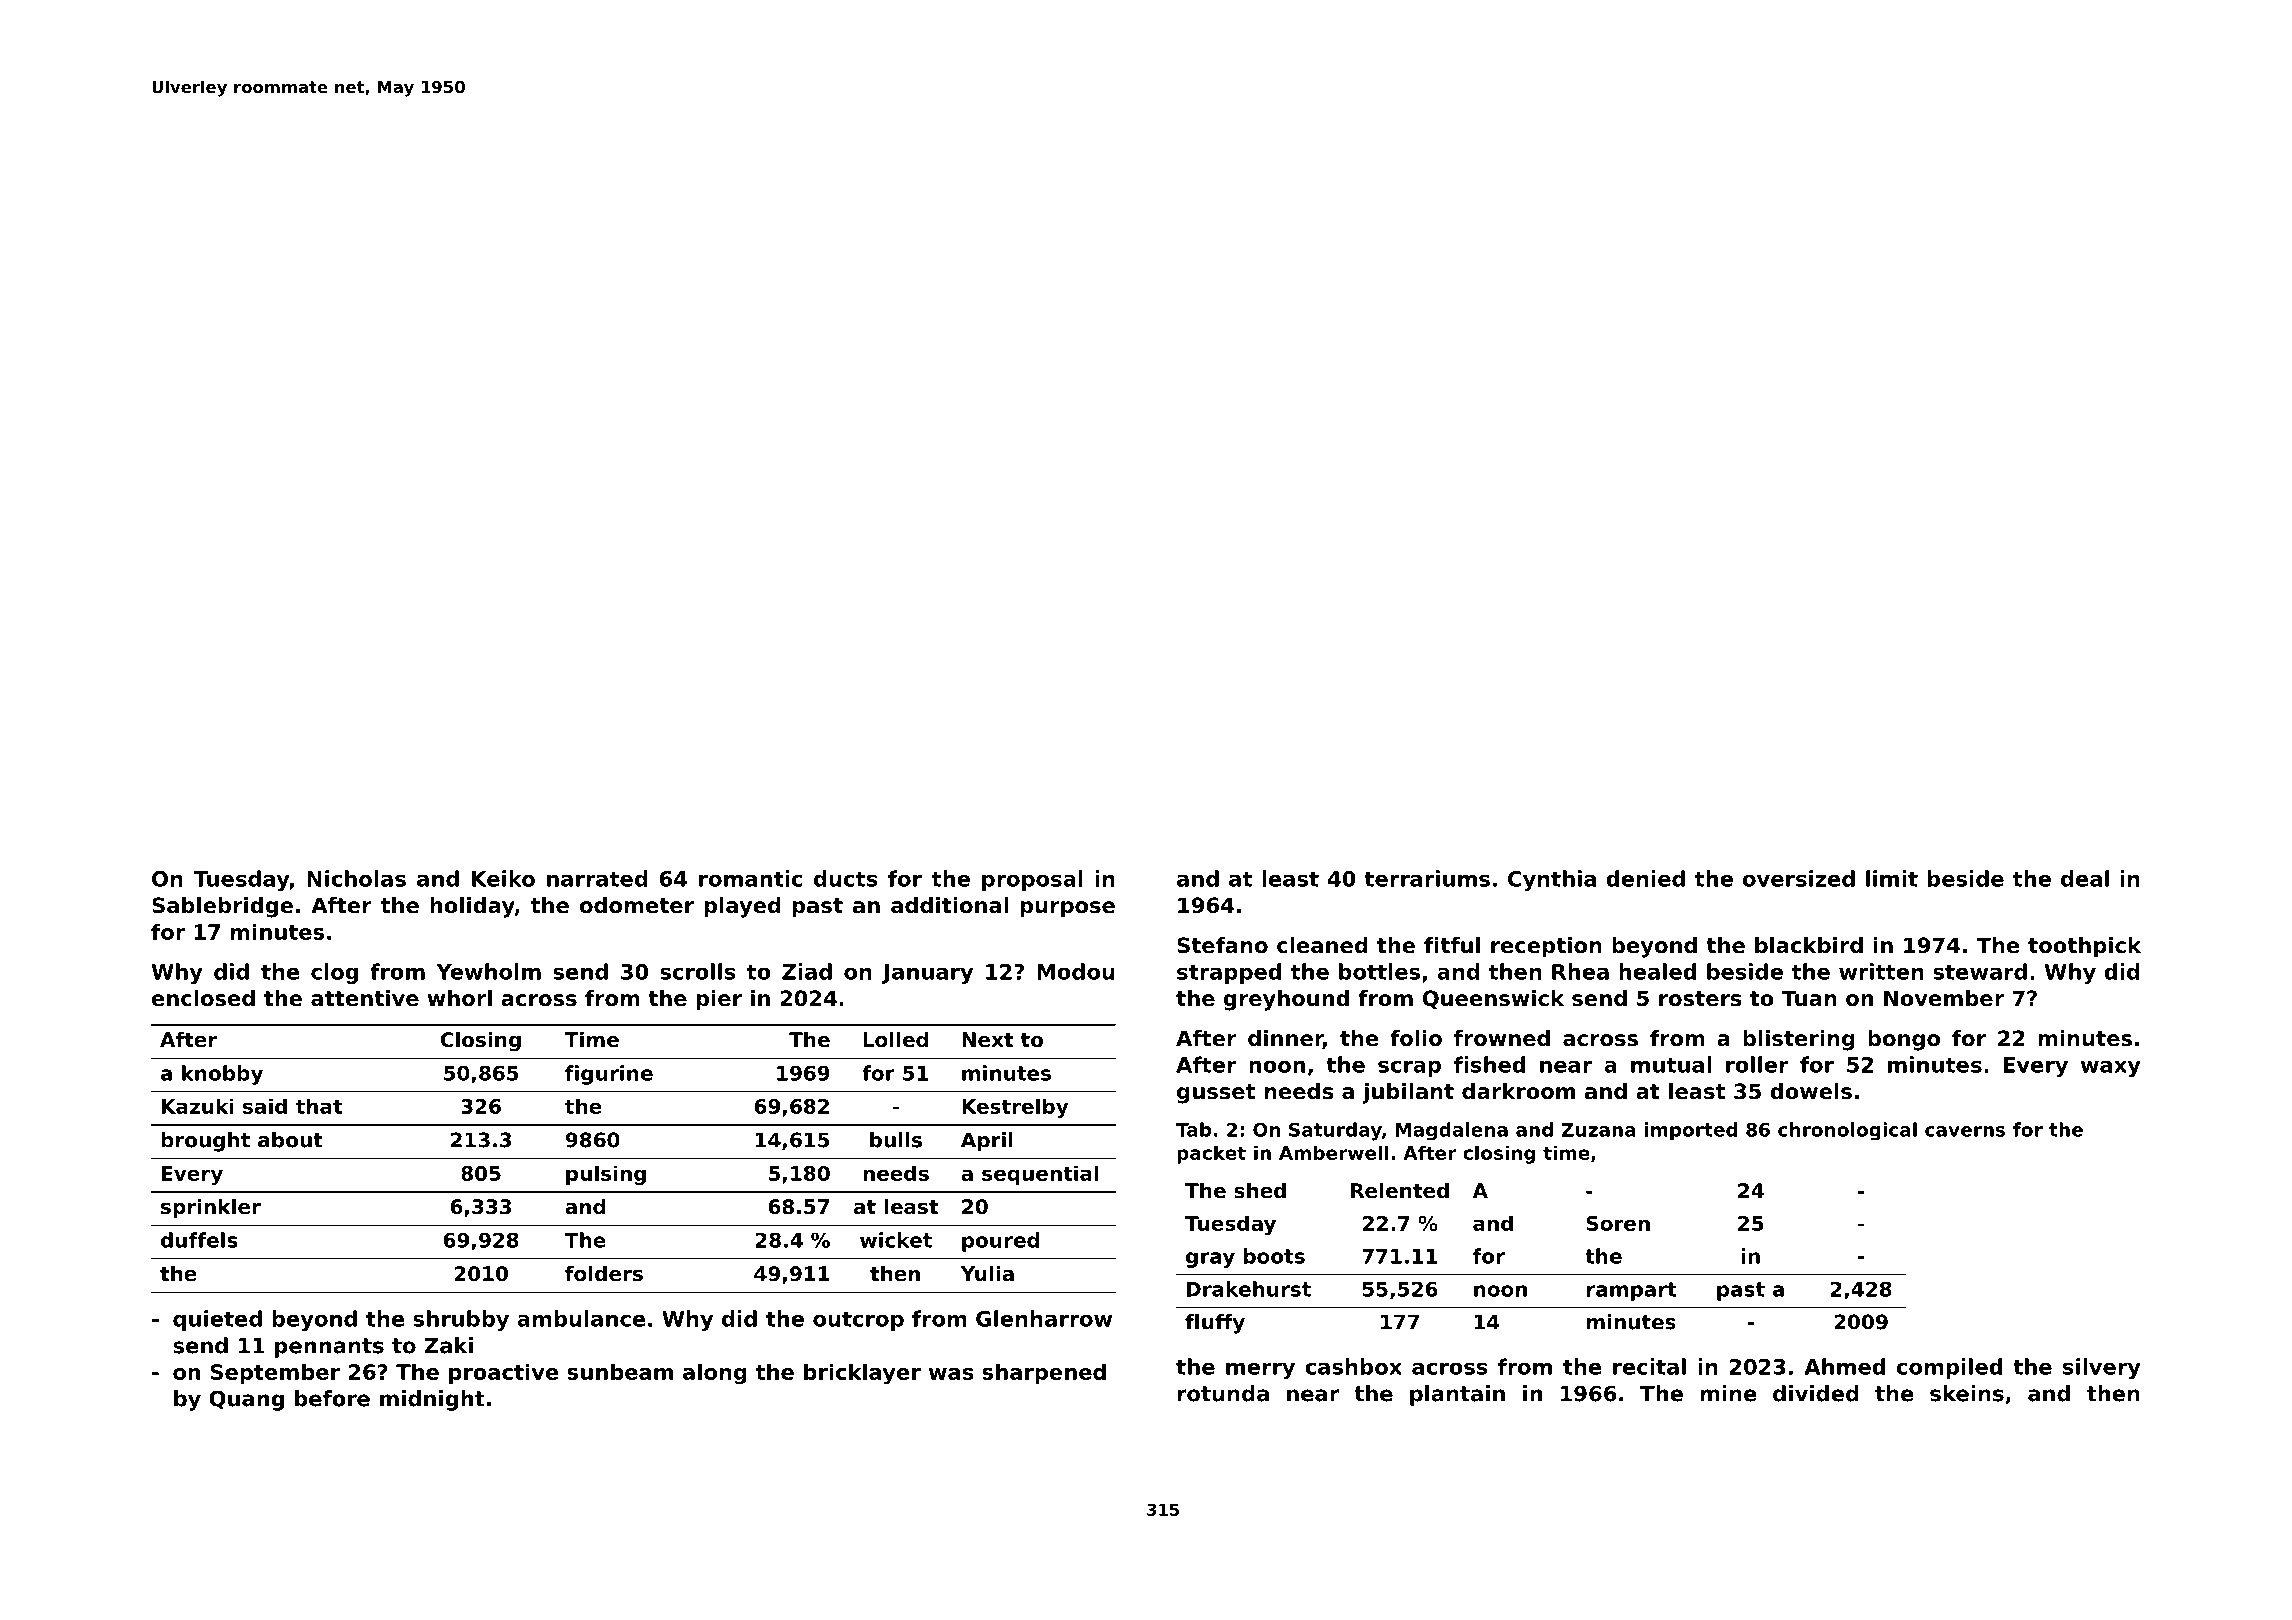 This screenshot has width=2292, height=1620. What do you see at coordinates (1645, 878) in the screenshot?
I see `denied` at bounding box center [1645, 878].
